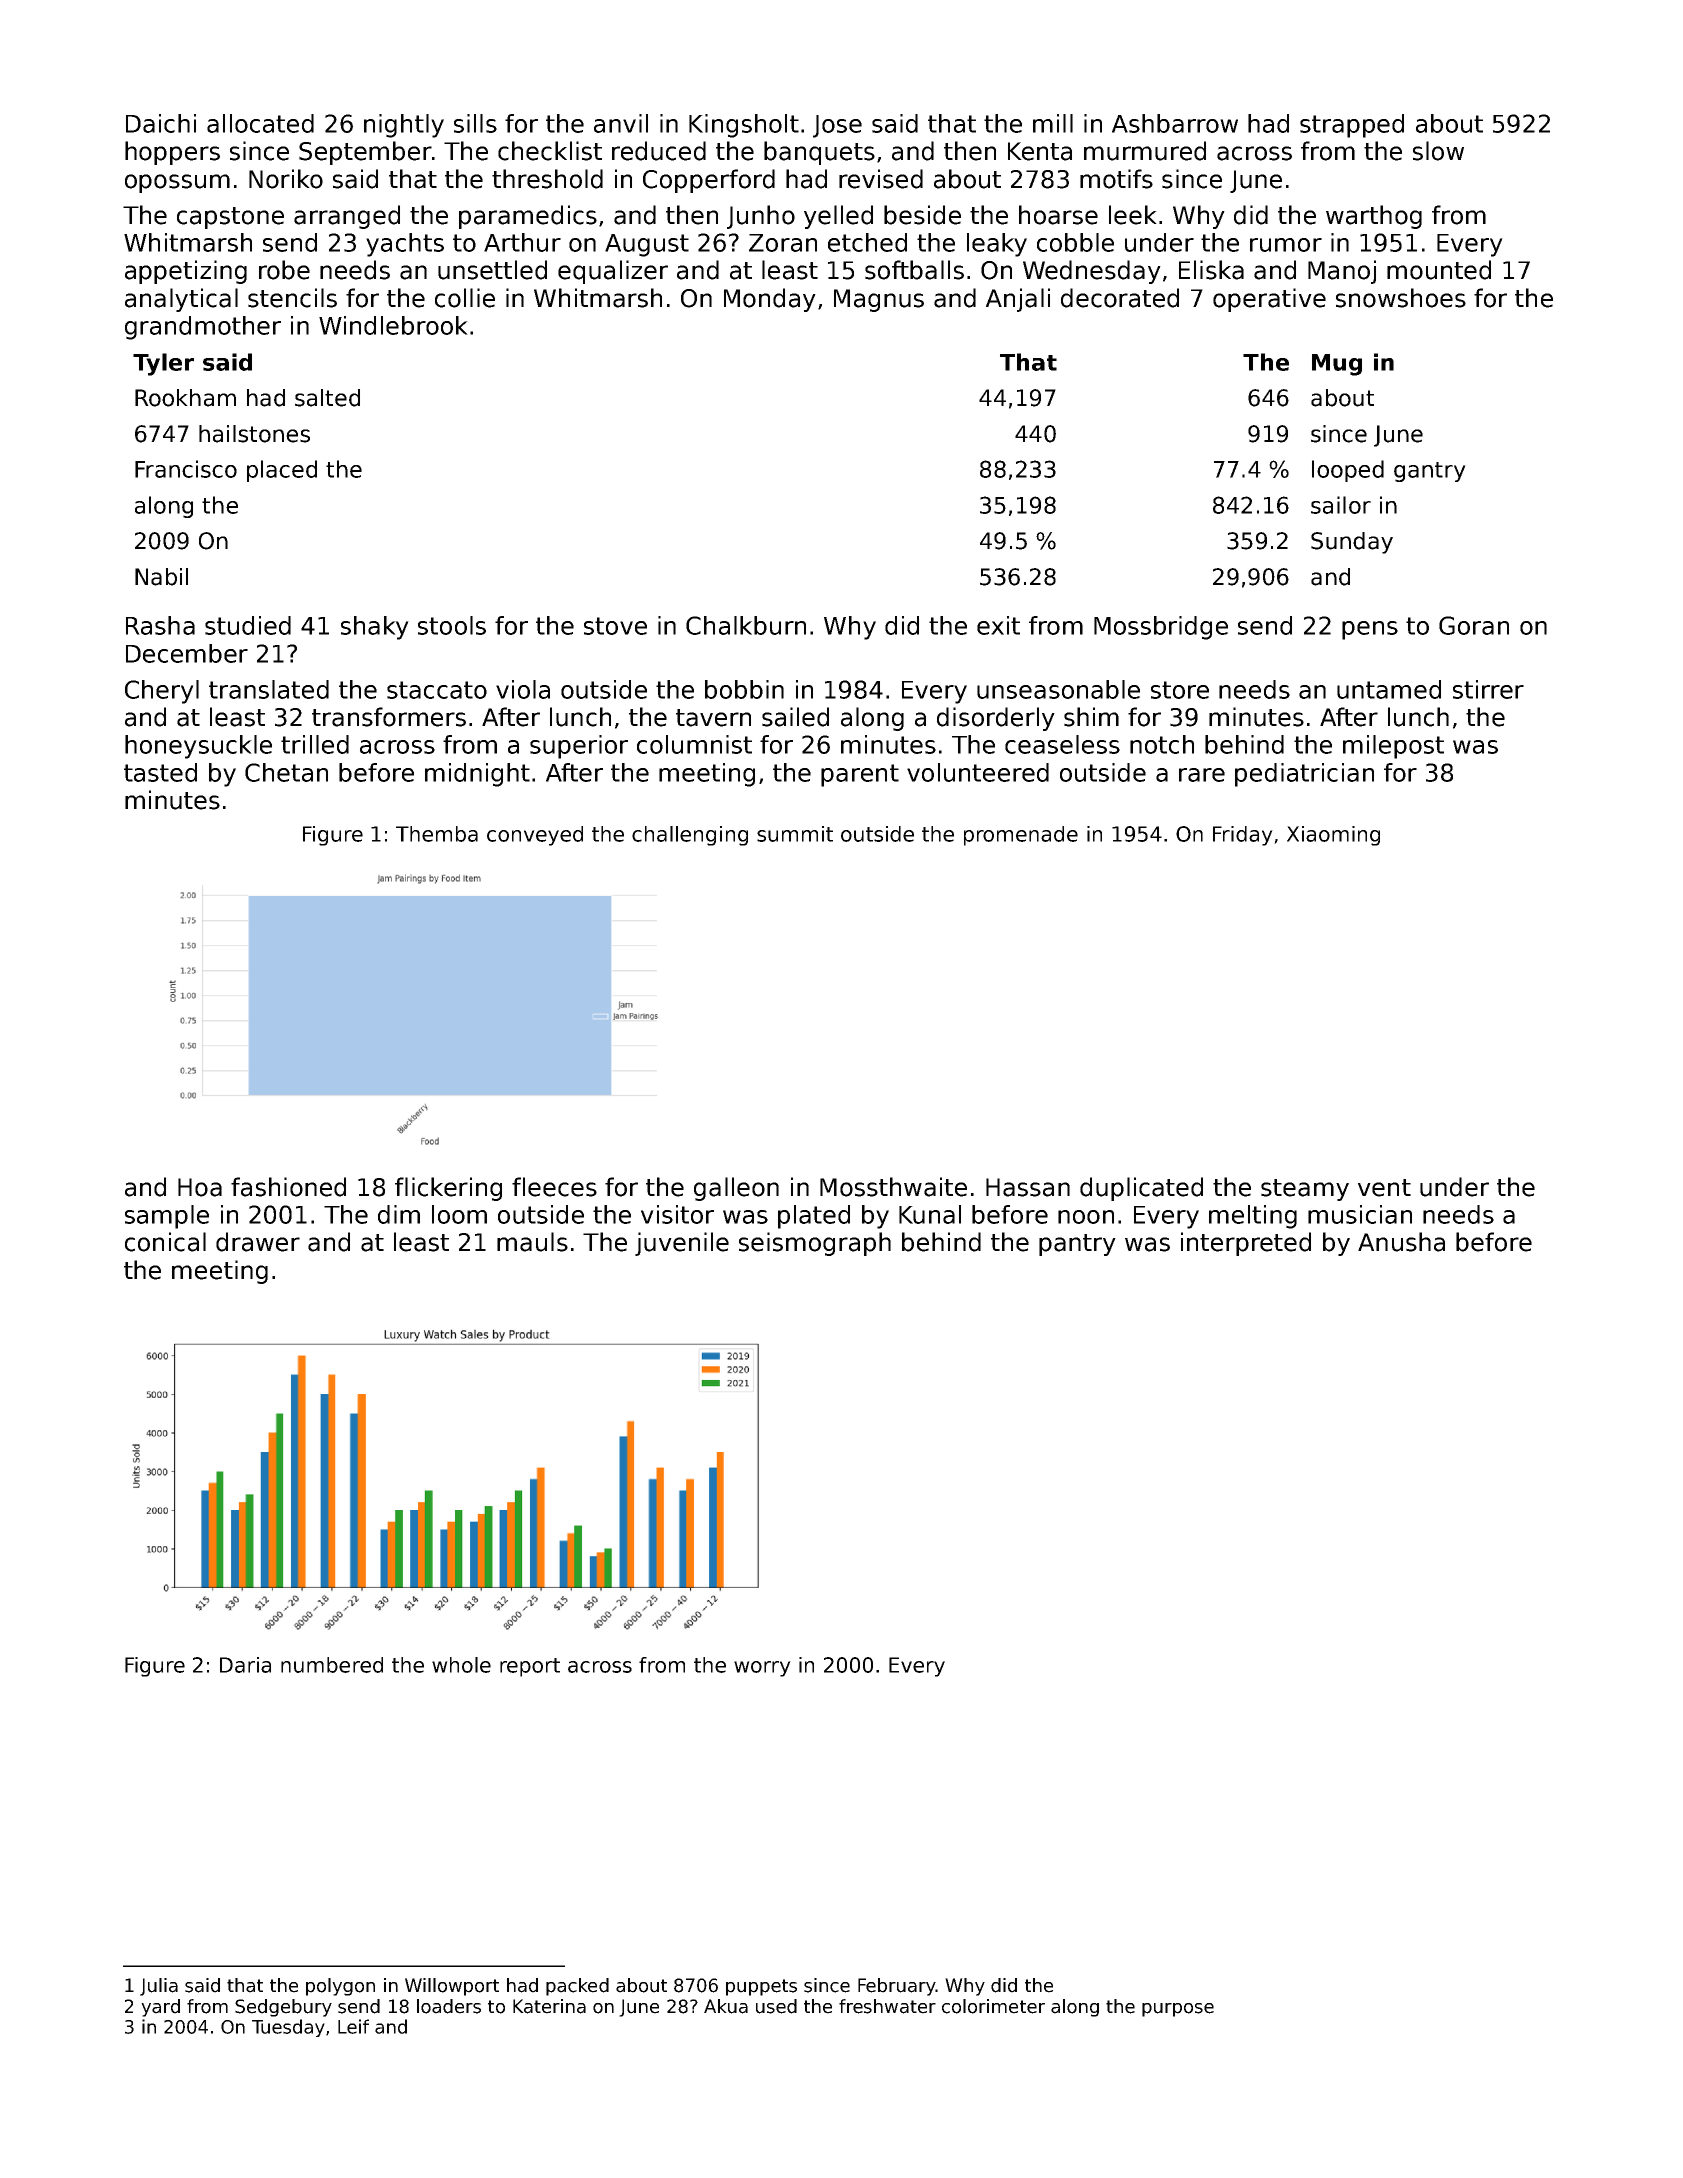 This screenshot has height=2178, width=1683. What do you see at coordinates (1438, 151) in the screenshot?
I see `slow` at bounding box center [1438, 151].
